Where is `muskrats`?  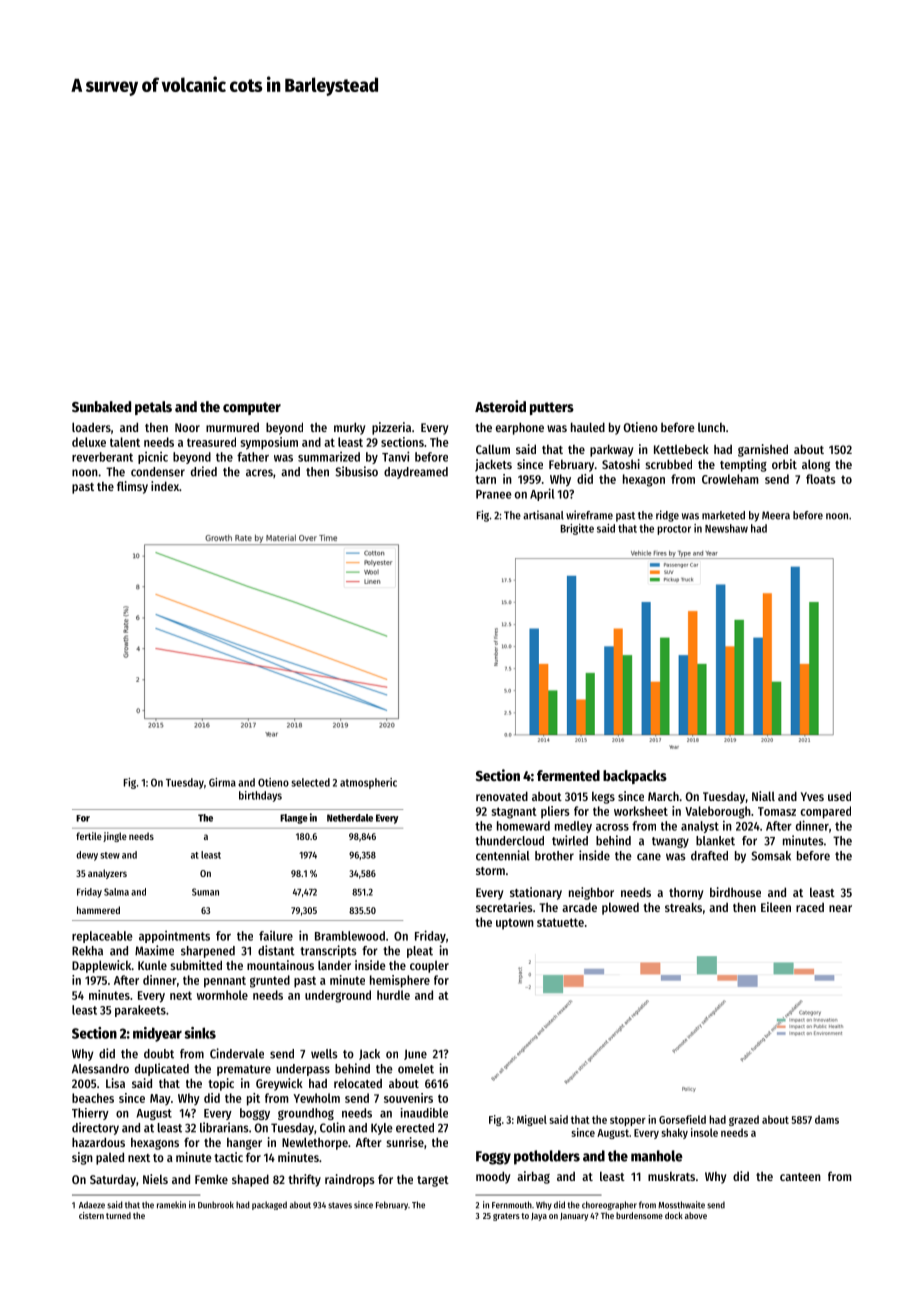 muskrats is located at coordinates (671, 1176).
